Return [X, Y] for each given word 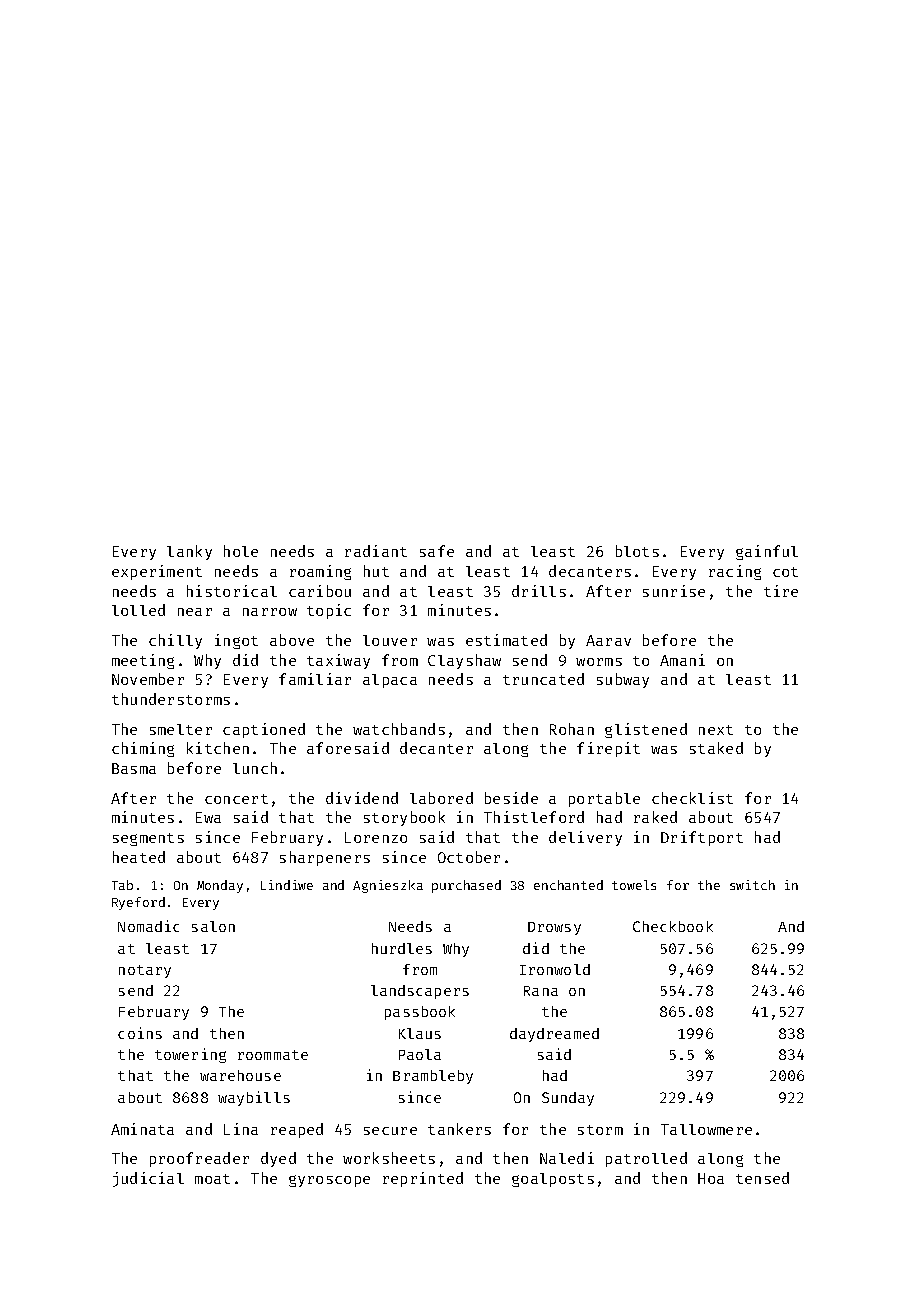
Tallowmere [706, 1129]
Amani [682, 660]
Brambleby [433, 1077]
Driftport [702, 838]
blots [637, 551]
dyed [278, 1159]
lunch [255, 768]
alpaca [390, 681]
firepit [608, 749]
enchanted [568, 885]
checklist [692, 798]
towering [190, 1055]
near [195, 612]
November [148, 679]
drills [539, 591]
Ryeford [138, 903]
